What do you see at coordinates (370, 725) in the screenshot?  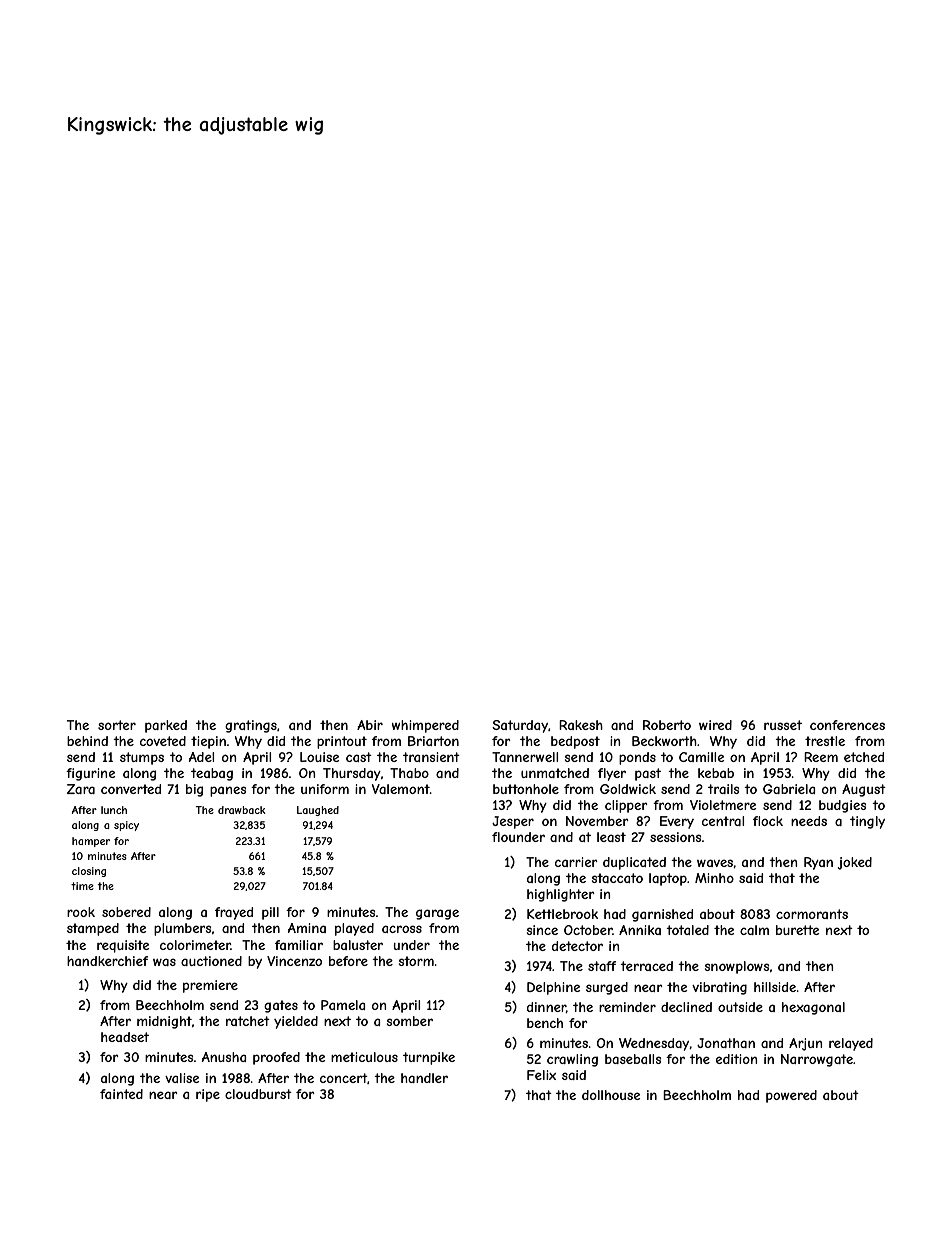 I see `Abir` at bounding box center [370, 725].
